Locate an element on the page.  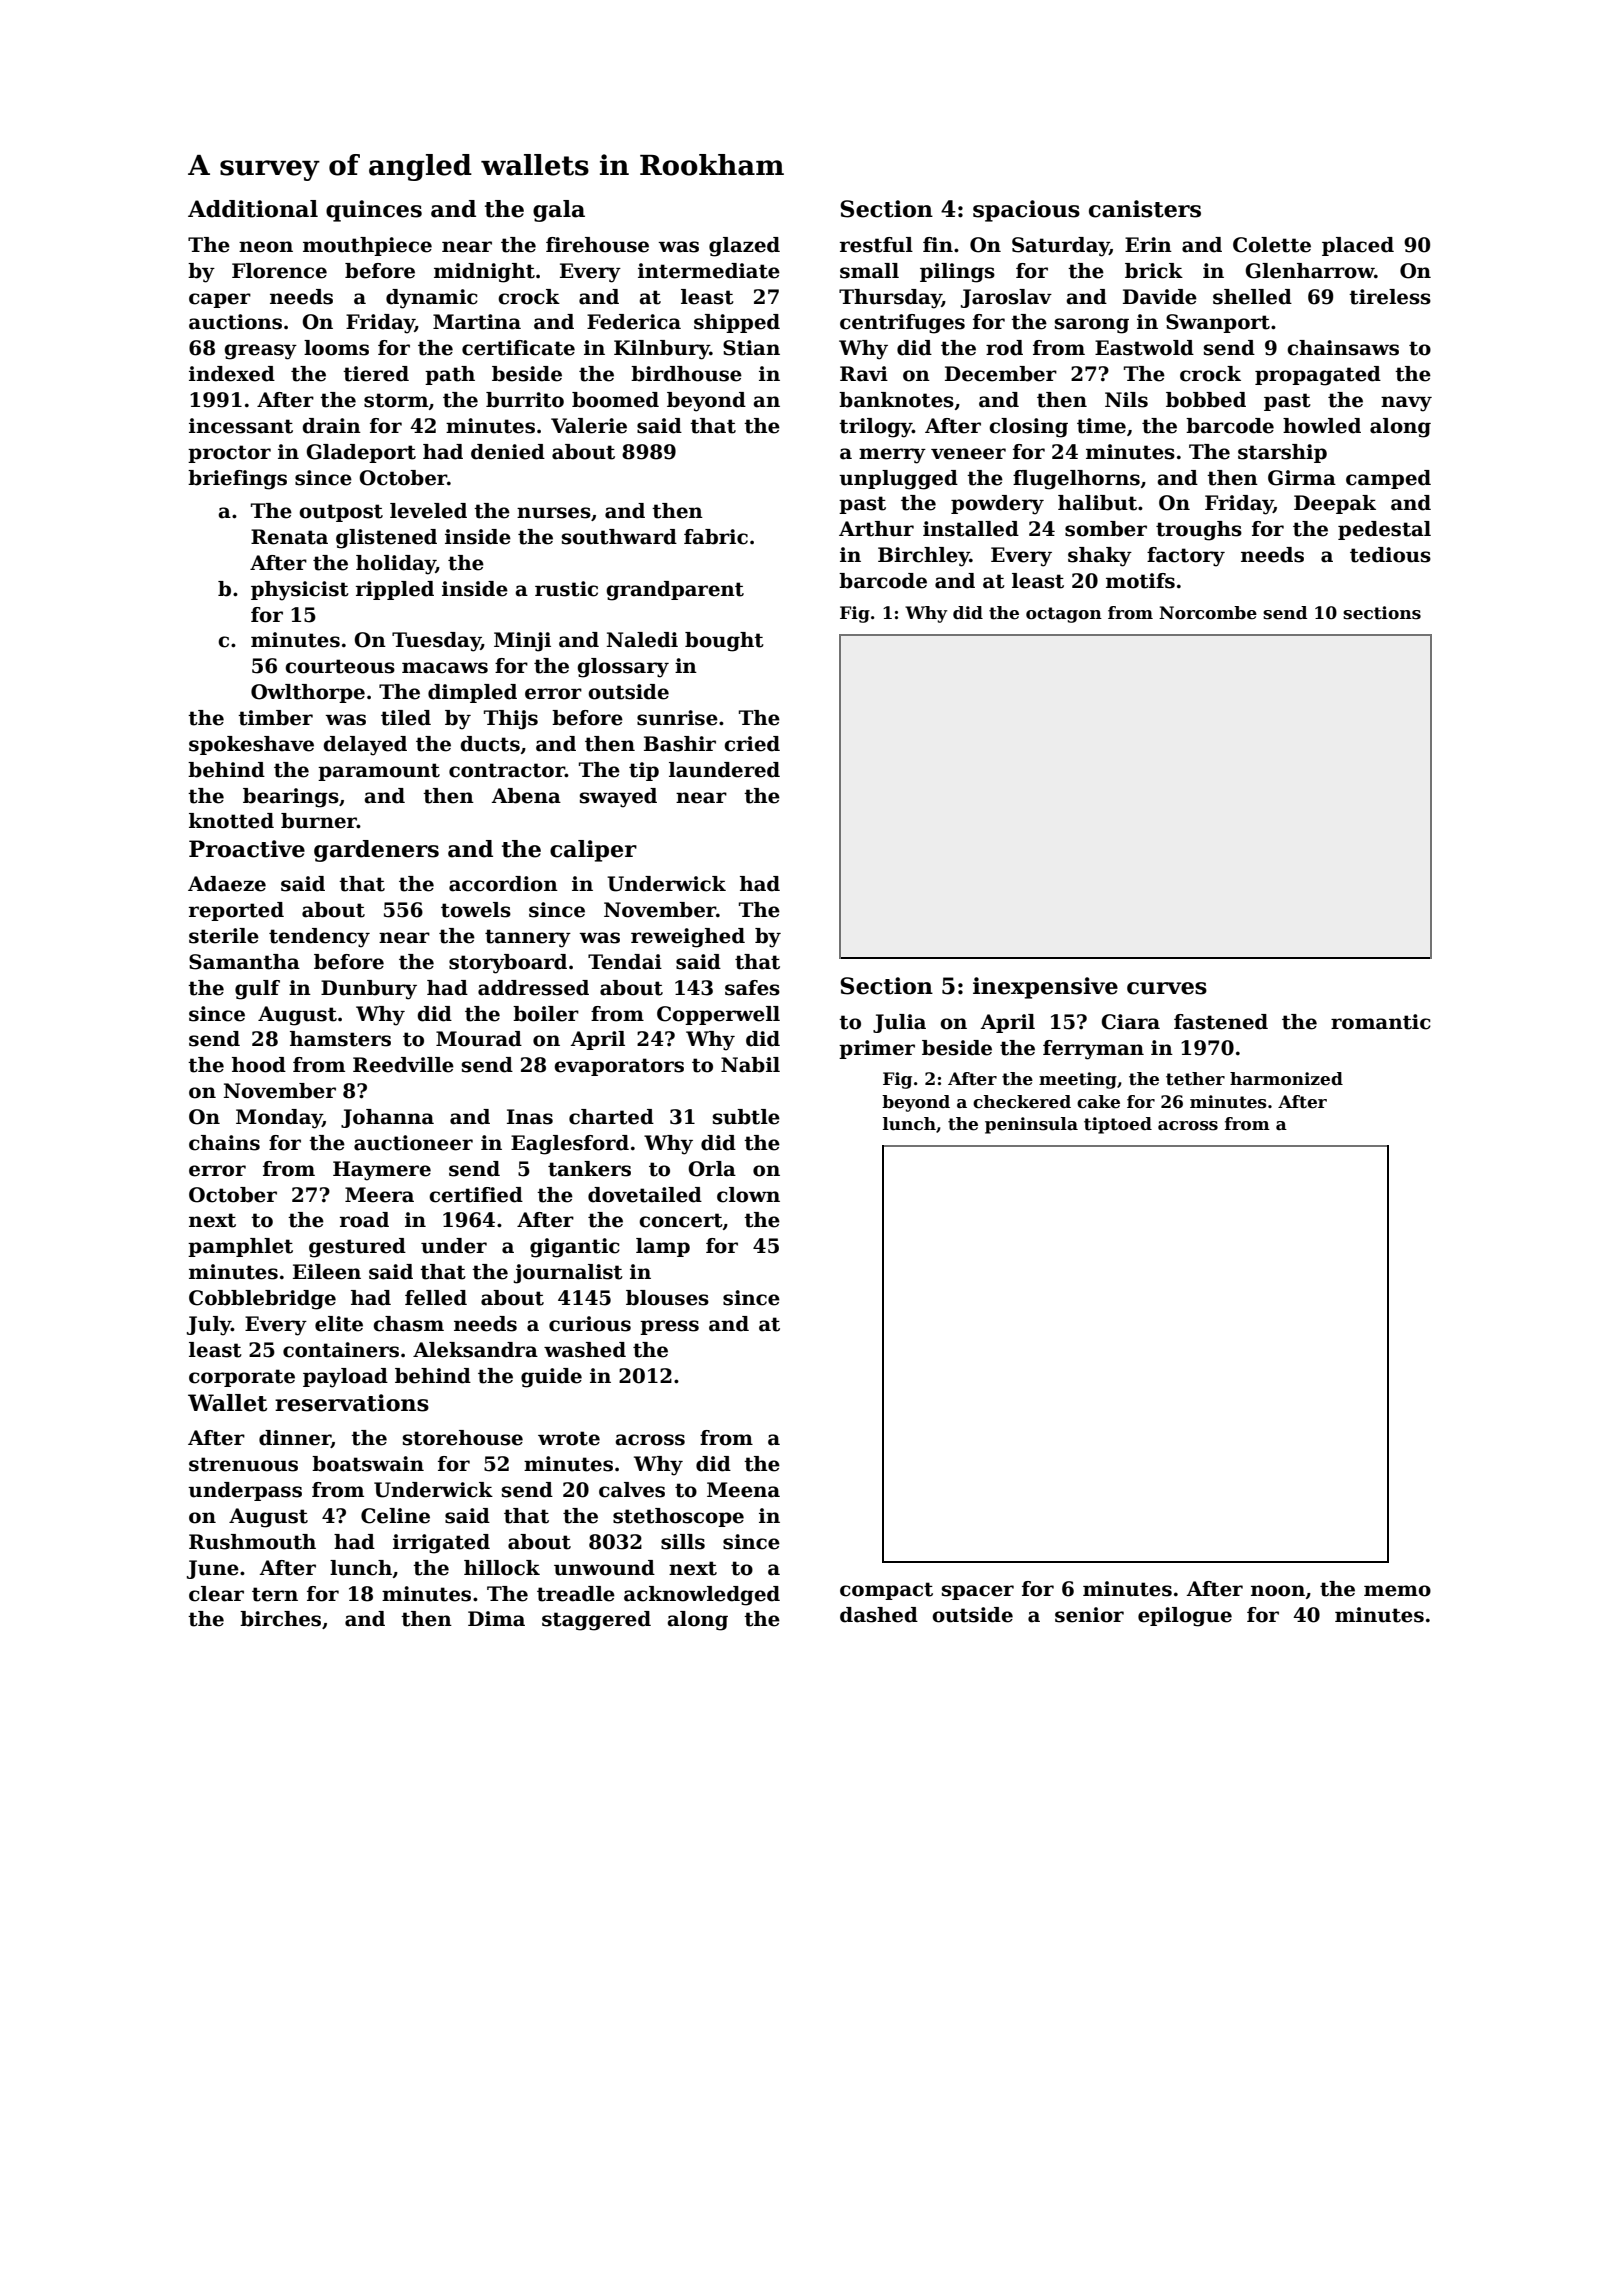
Additional is located at coordinates (253, 209).
